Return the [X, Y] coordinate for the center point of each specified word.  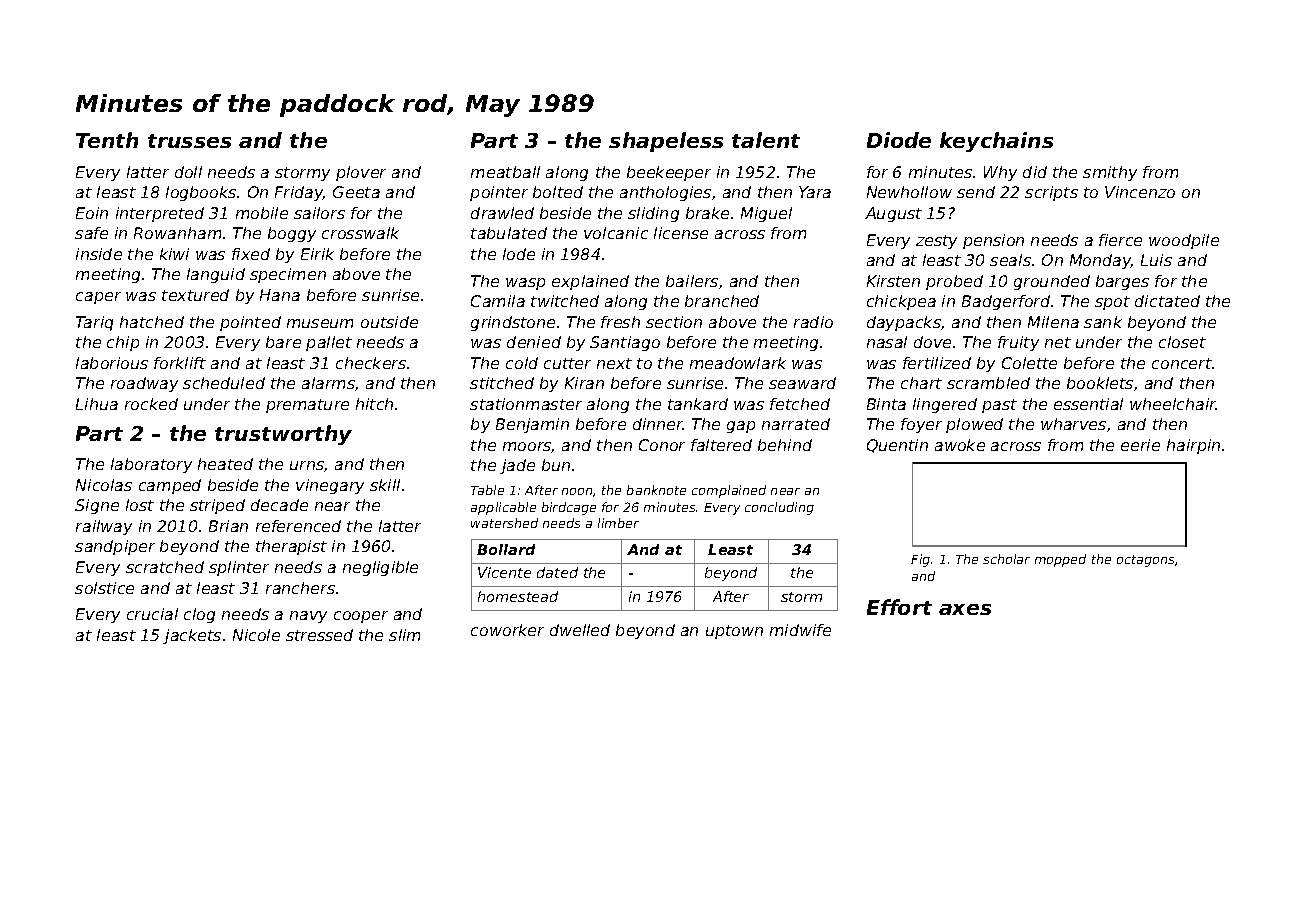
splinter [239, 568]
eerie [1140, 445]
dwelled [580, 630]
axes [965, 609]
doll [188, 172]
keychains [996, 142]
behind [785, 445]
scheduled [224, 383]
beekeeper [669, 173]
